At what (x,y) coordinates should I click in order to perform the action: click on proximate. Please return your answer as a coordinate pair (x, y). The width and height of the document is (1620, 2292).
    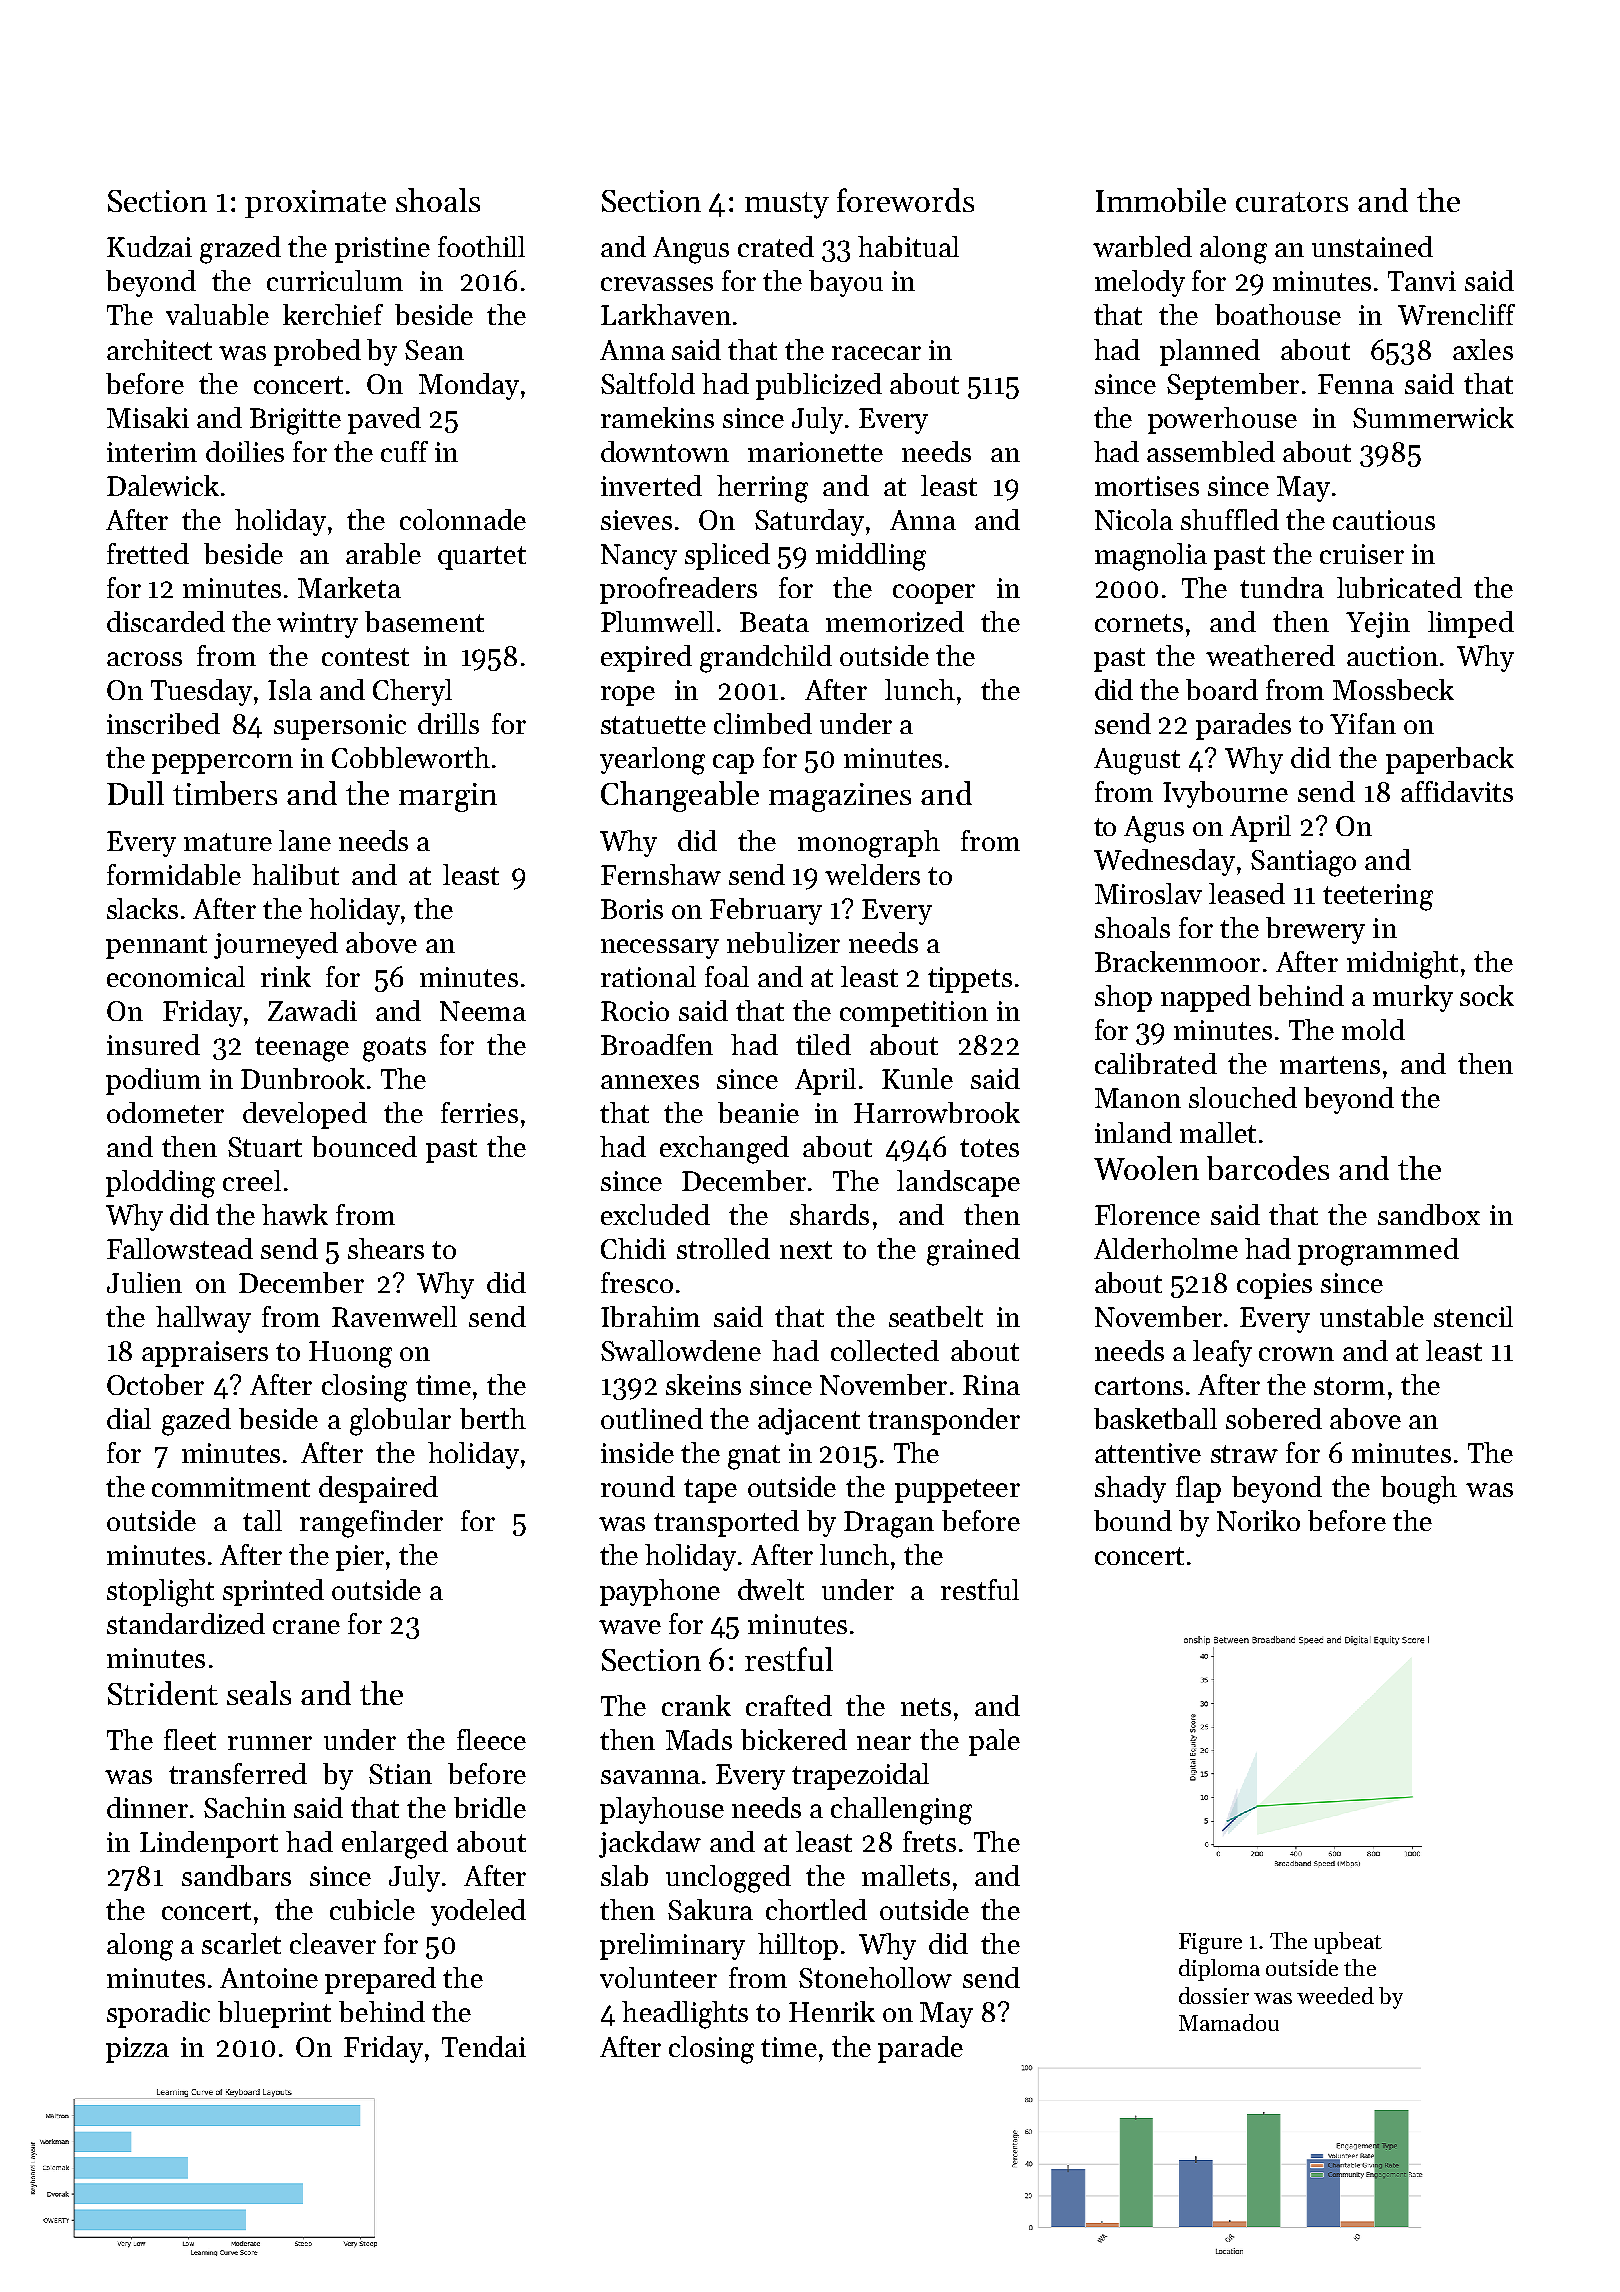
    Looking at the image, I should click on (315, 204).
